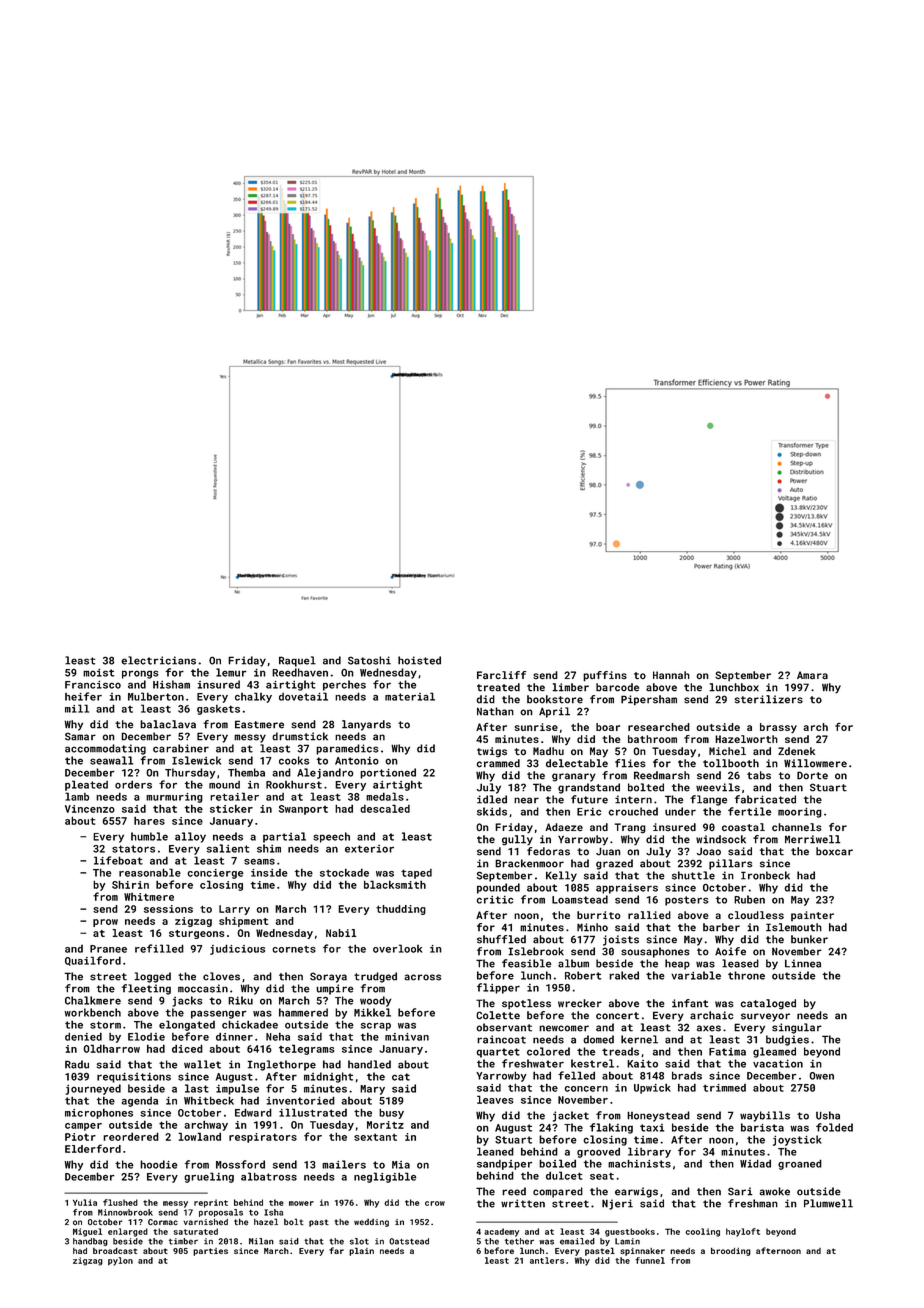  I want to click on Amara, so click(812, 675).
